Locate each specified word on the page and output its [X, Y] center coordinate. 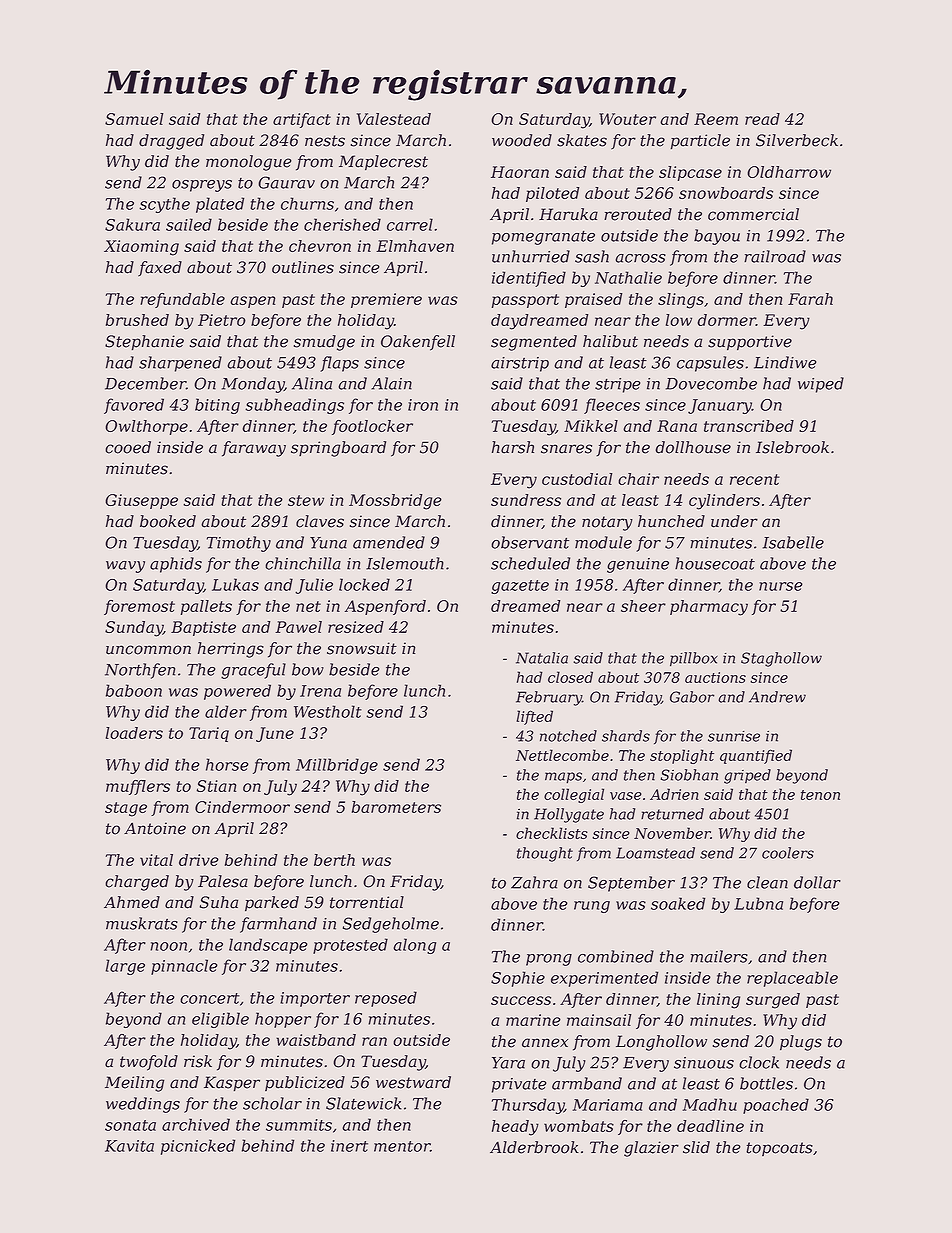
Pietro [222, 320]
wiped [821, 385]
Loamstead [655, 853]
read [762, 119]
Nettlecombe [562, 755]
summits [299, 1125]
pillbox [694, 659]
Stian [216, 786]
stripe [617, 385]
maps [563, 778]
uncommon [148, 650]
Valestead [394, 119]
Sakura [132, 224]
